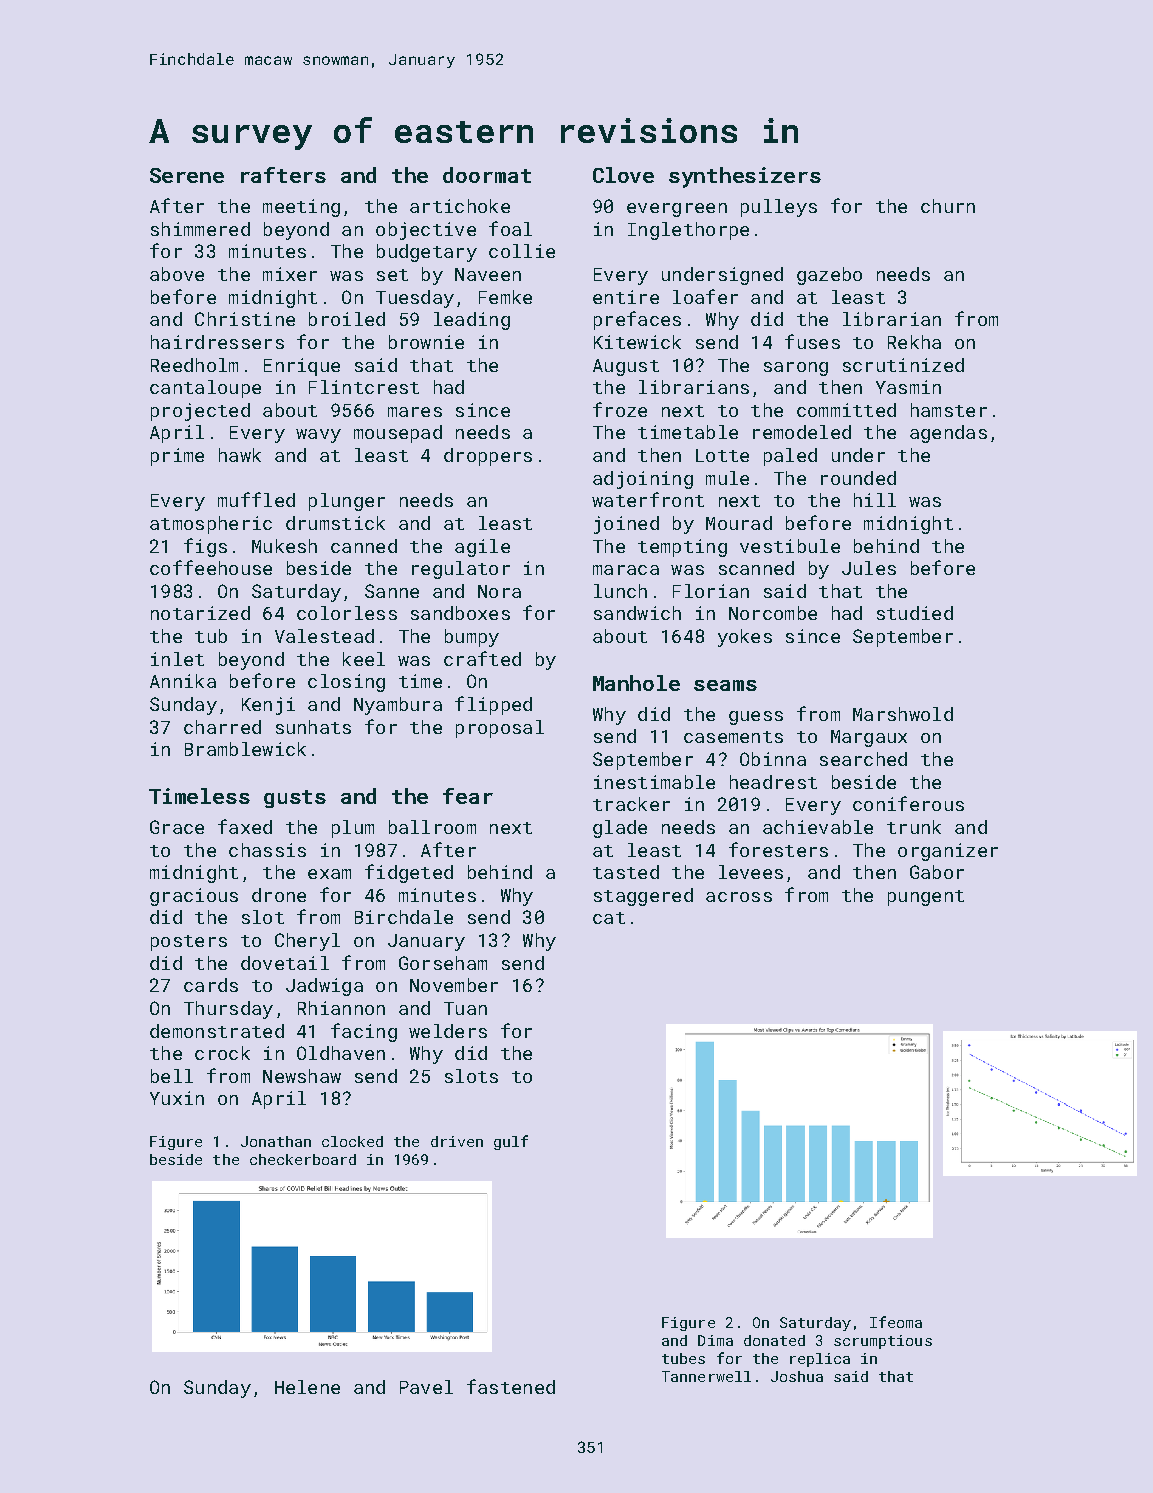 The height and width of the screenshot is (1493, 1153). I want to click on gulf, so click(511, 1142).
